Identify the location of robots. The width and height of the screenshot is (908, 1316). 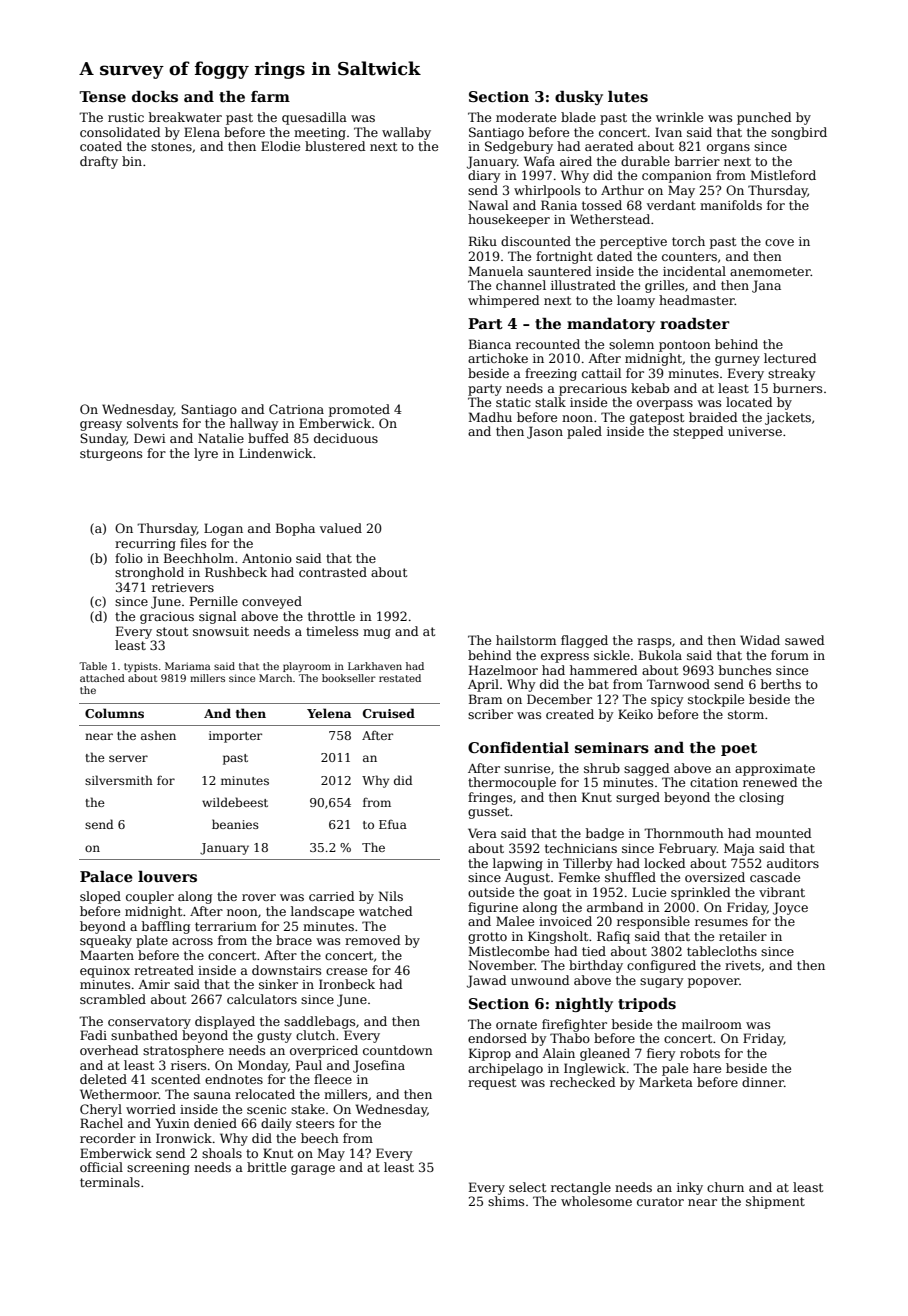
(700, 1053).
